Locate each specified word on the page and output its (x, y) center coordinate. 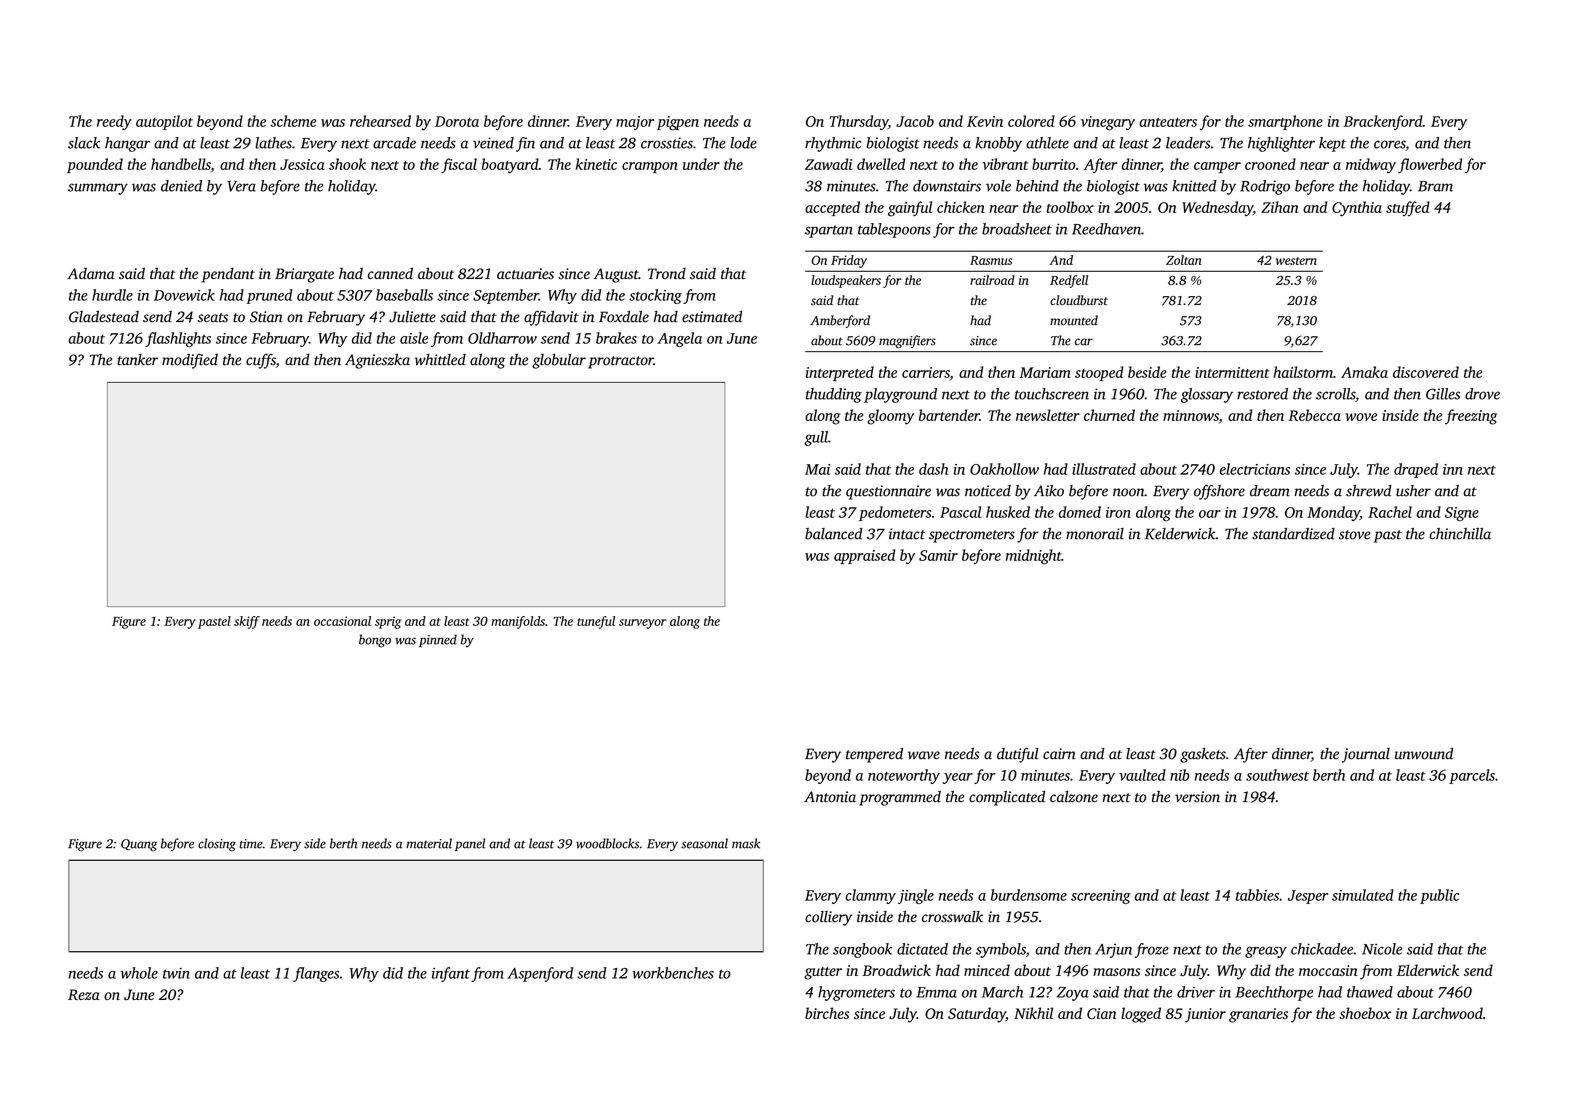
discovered (1426, 372)
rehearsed (380, 121)
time (251, 844)
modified (190, 361)
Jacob (915, 121)
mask (746, 843)
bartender (949, 415)
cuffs (261, 361)
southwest (1277, 775)
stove (1354, 535)
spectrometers (972, 536)
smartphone (1285, 122)
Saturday (977, 1015)
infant (451, 974)
